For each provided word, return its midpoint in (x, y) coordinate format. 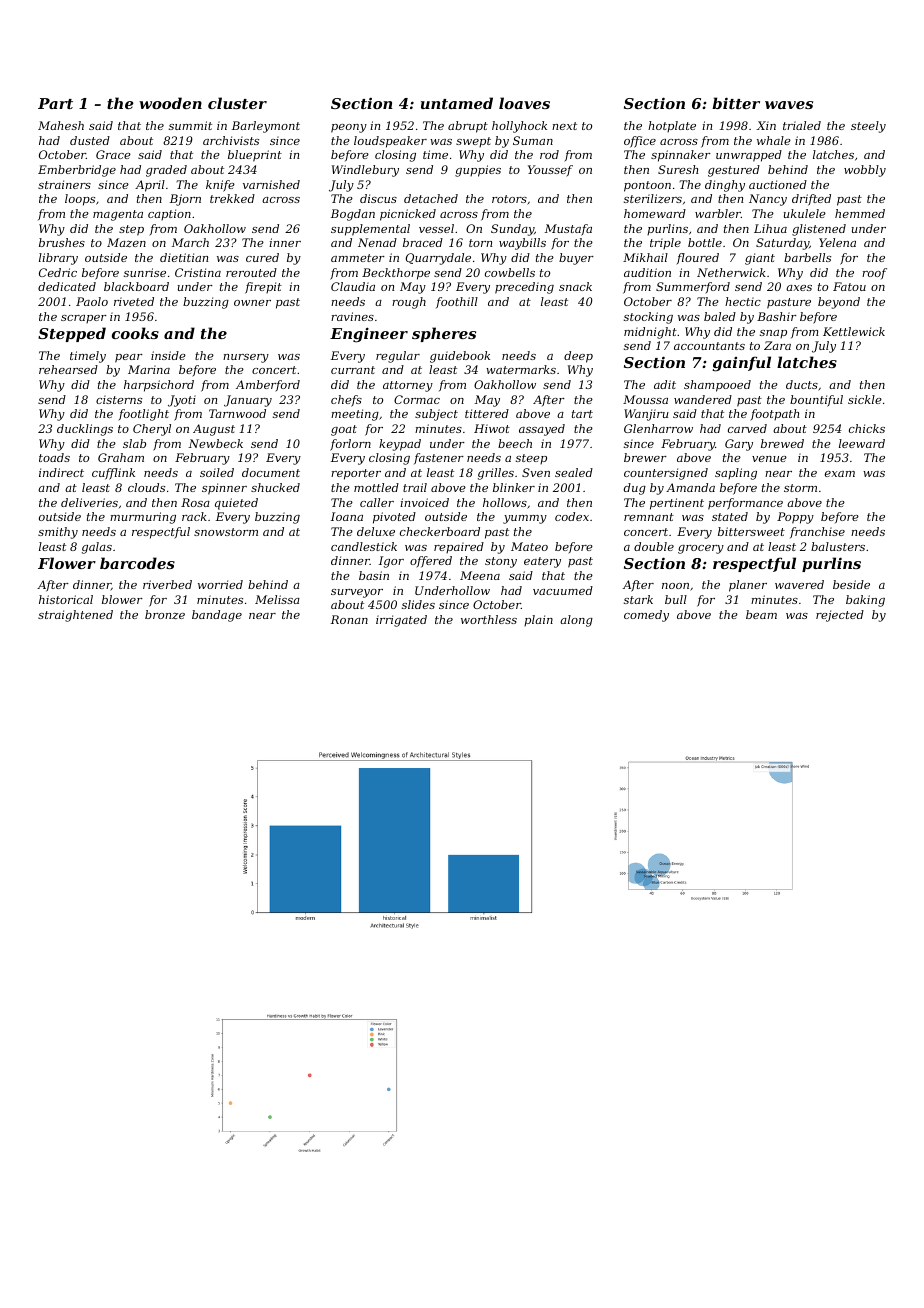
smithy (58, 533)
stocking (648, 318)
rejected (840, 616)
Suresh (678, 169)
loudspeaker (390, 142)
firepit (263, 288)
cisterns (119, 399)
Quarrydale (438, 259)
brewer (645, 457)
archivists (231, 140)
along (576, 621)
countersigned (666, 474)
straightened (75, 616)
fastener (439, 458)
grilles (496, 474)
